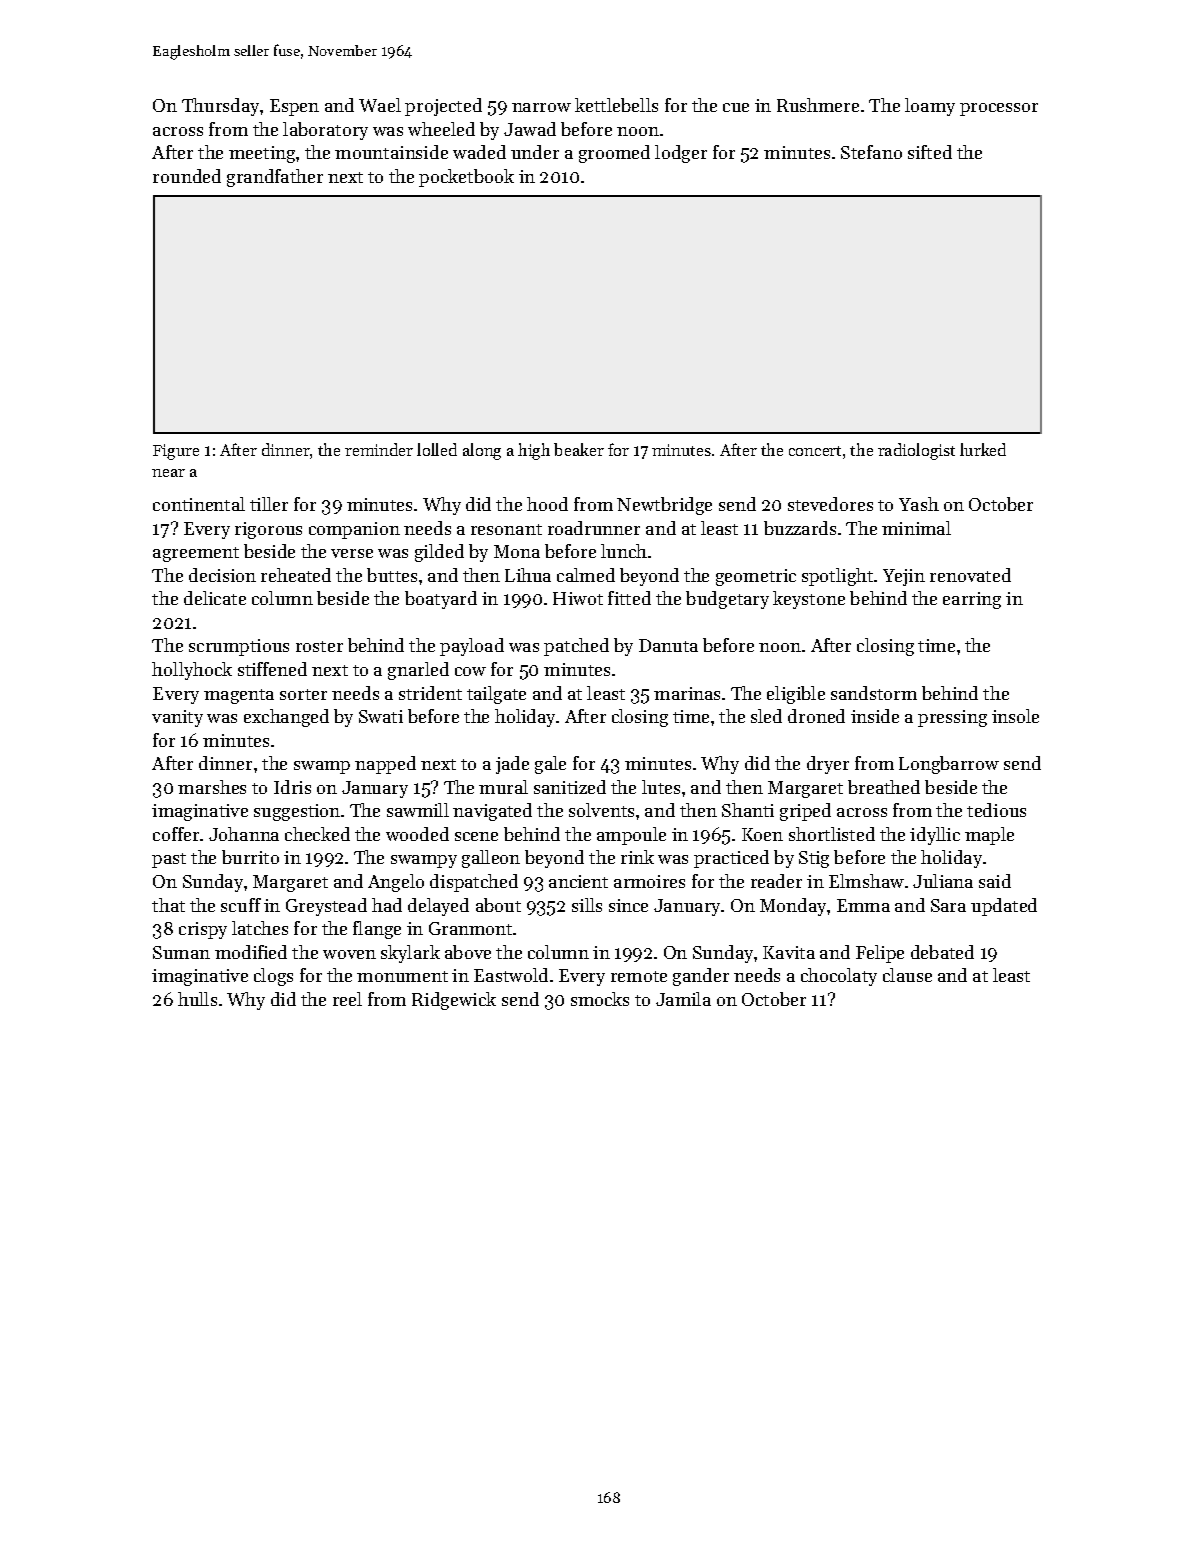 The height and width of the image is (1546, 1195). Describe the element at coordinates (262, 154) in the image. I see `meeting` at that location.
